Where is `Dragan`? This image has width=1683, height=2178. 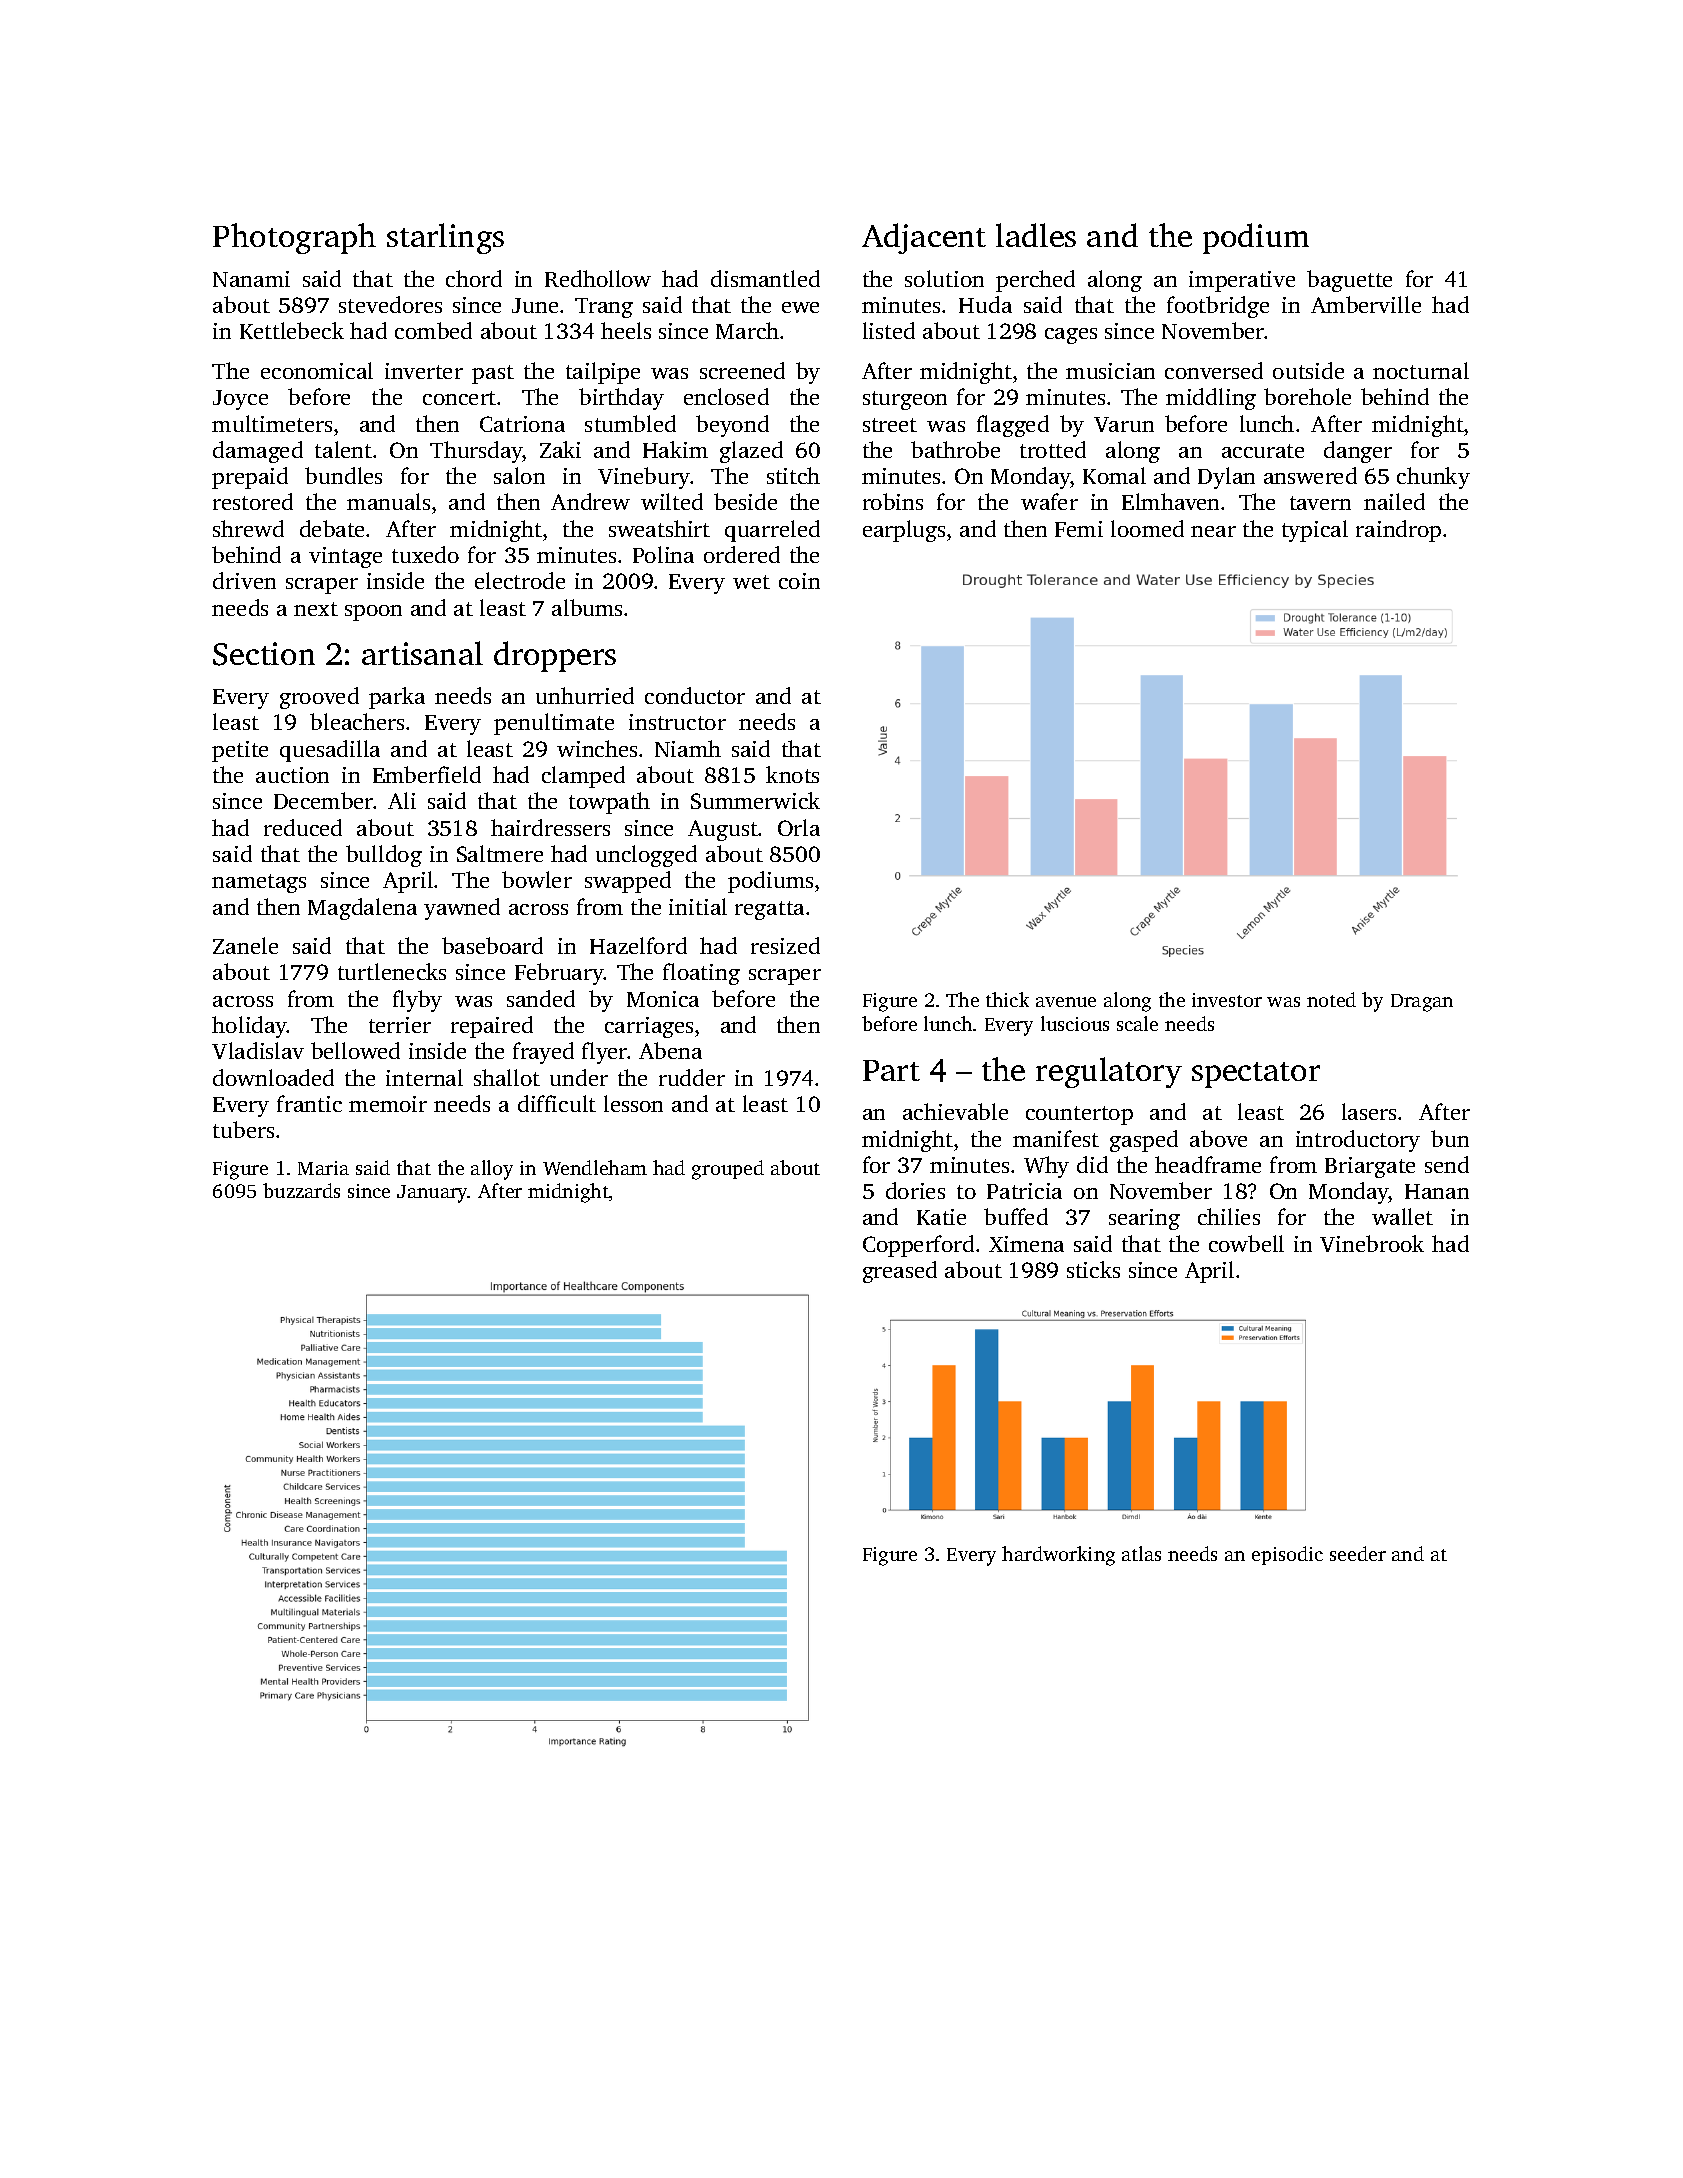
Dragan is located at coordinates (1422, 1003).
